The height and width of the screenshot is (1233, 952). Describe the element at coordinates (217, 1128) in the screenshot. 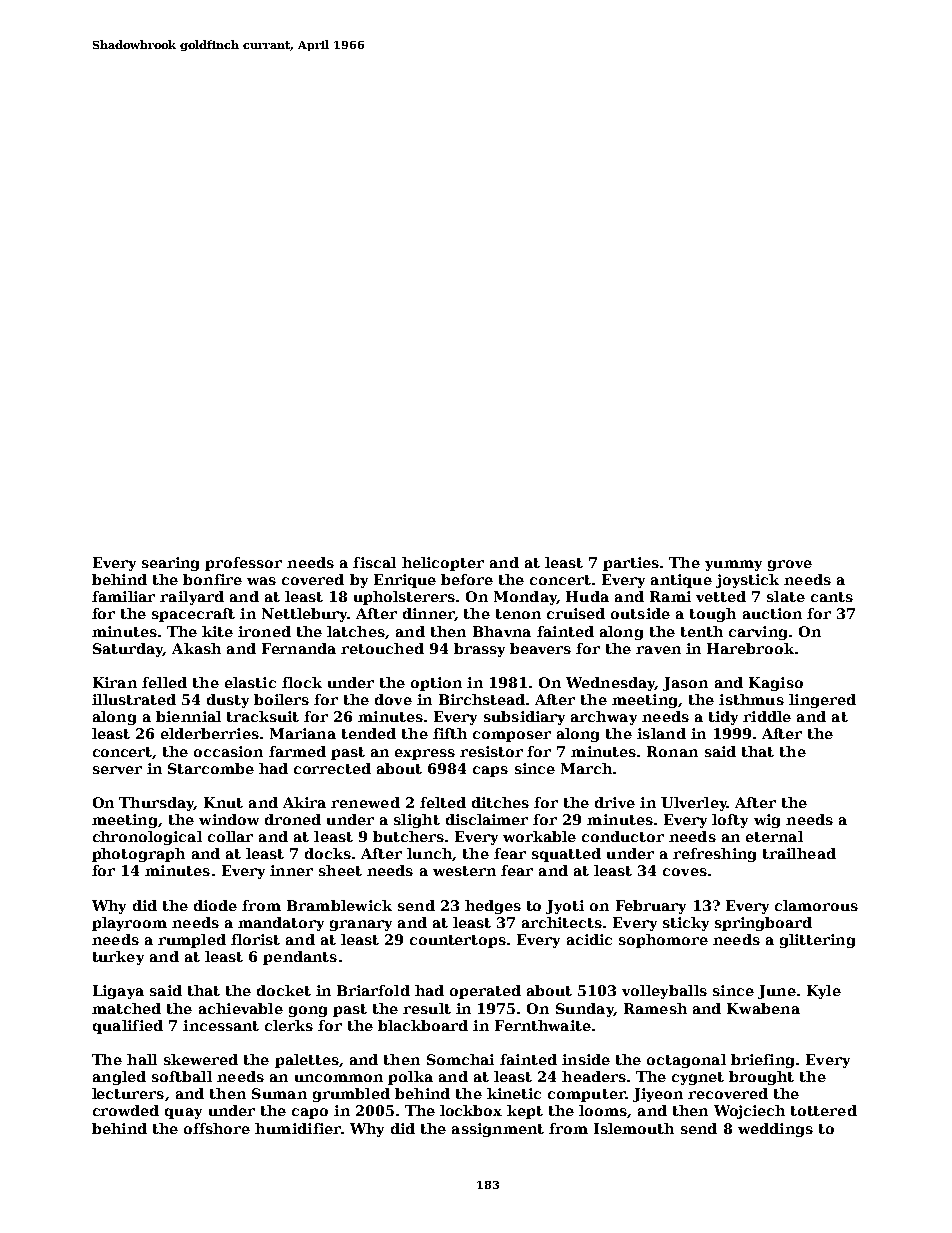

I see `offshore` at that location.
